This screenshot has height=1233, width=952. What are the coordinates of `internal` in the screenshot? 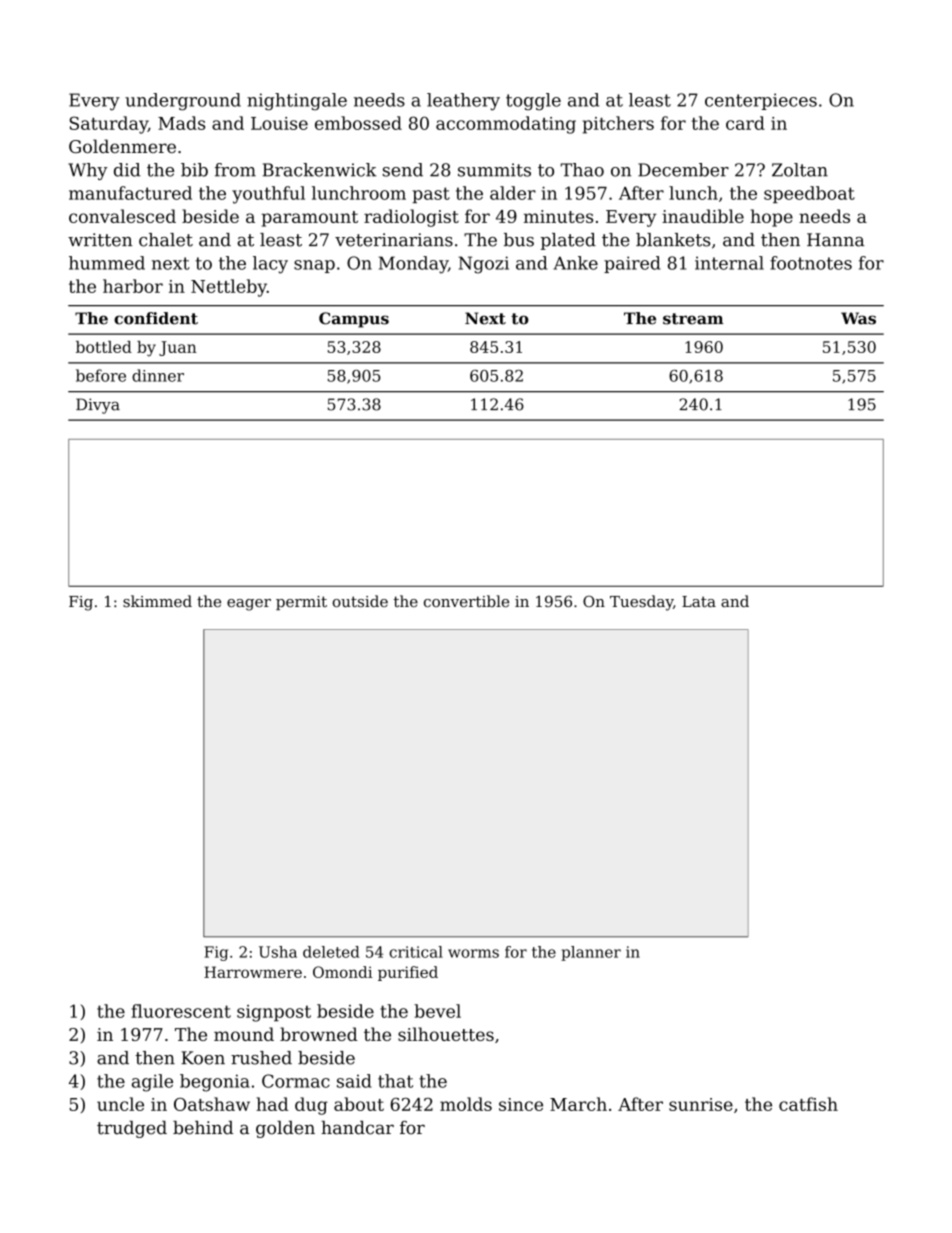 It's located at (729, 263).
